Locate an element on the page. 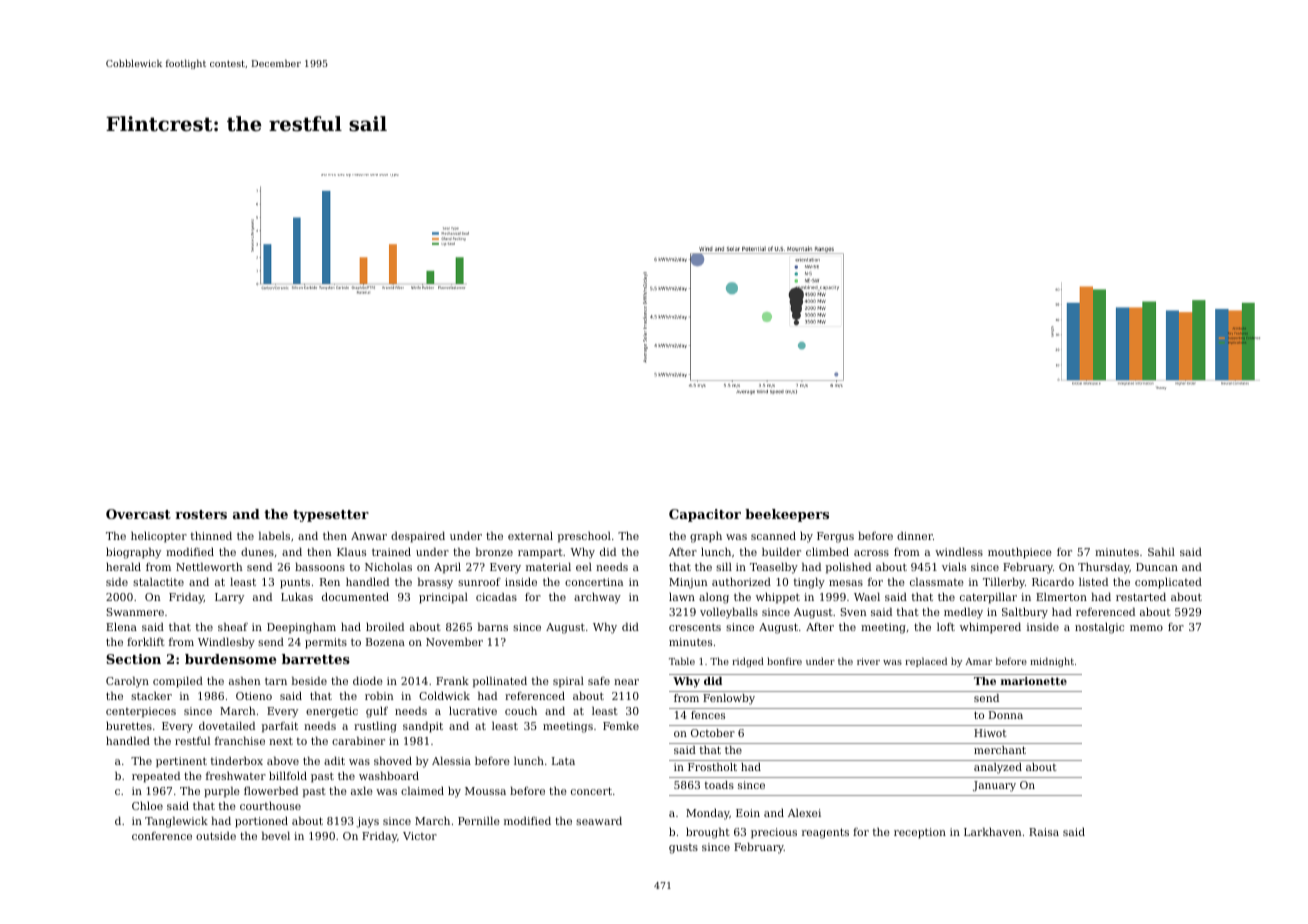 The width and height of the page is (1308, 924). reception is located at coordinates (920, 833).
